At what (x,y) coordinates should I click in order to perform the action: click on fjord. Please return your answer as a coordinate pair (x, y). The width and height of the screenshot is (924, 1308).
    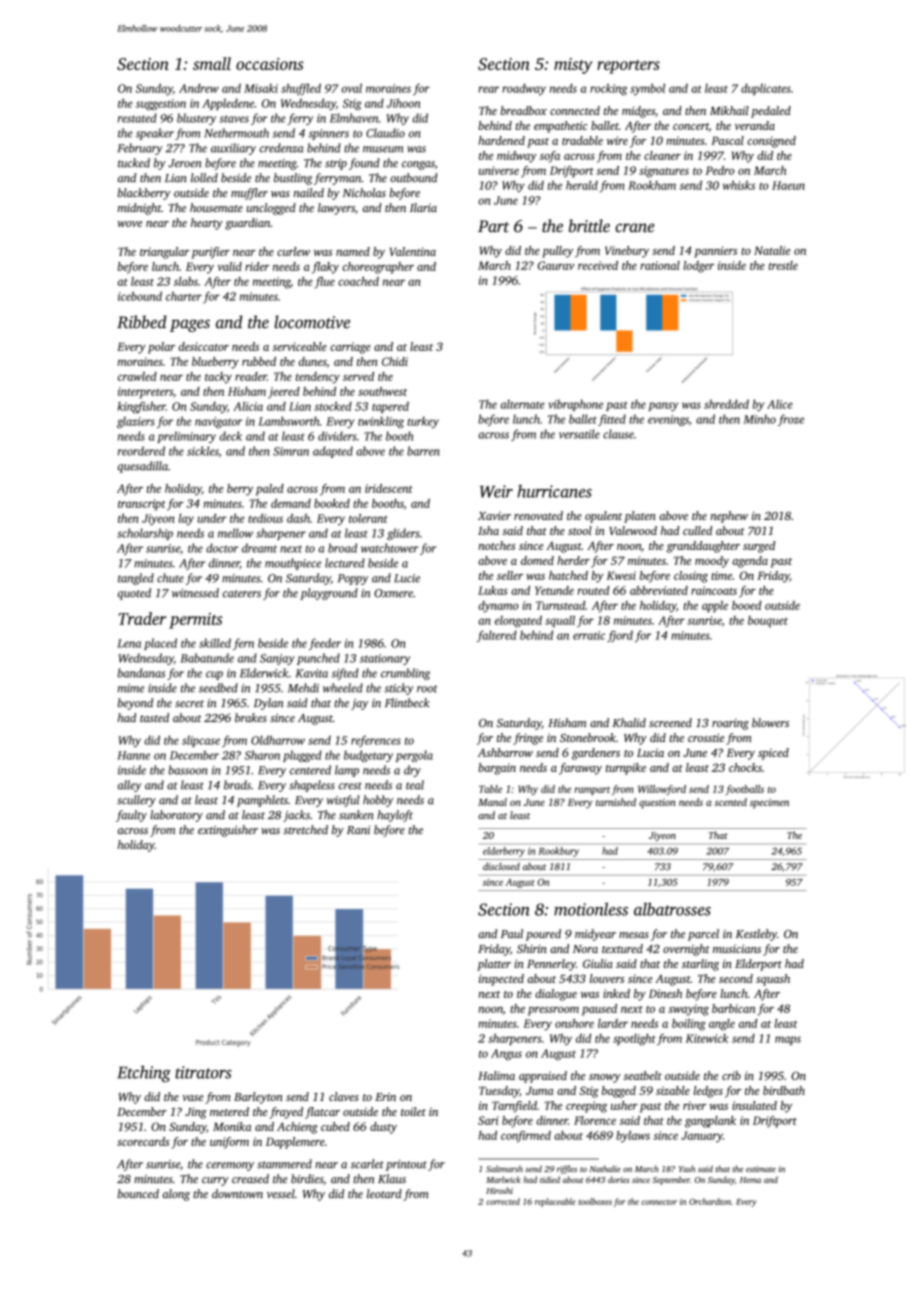
    Looking at the image, I should click on (620, 636).
